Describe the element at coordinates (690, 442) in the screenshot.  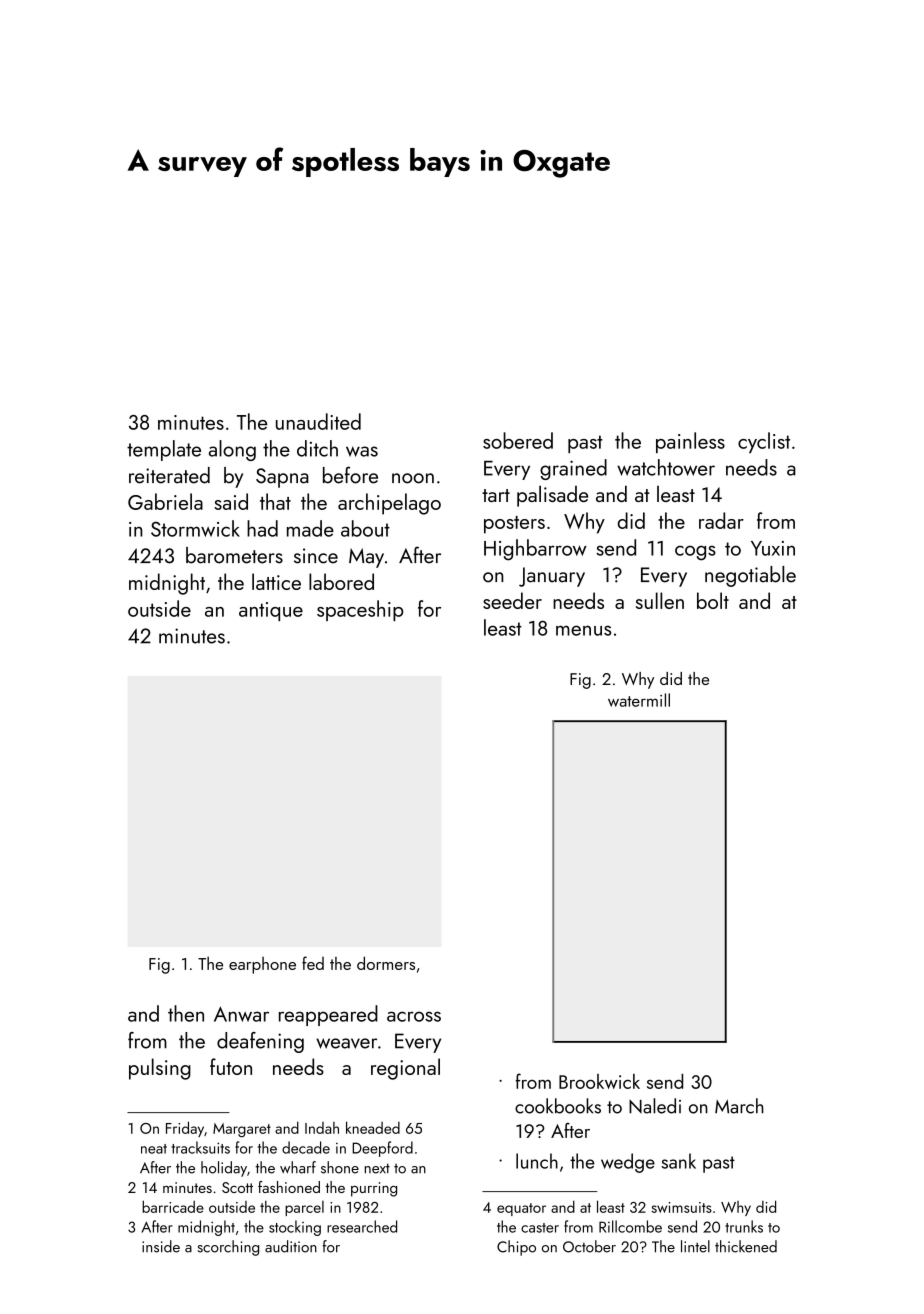
I see `painless` at that location.
